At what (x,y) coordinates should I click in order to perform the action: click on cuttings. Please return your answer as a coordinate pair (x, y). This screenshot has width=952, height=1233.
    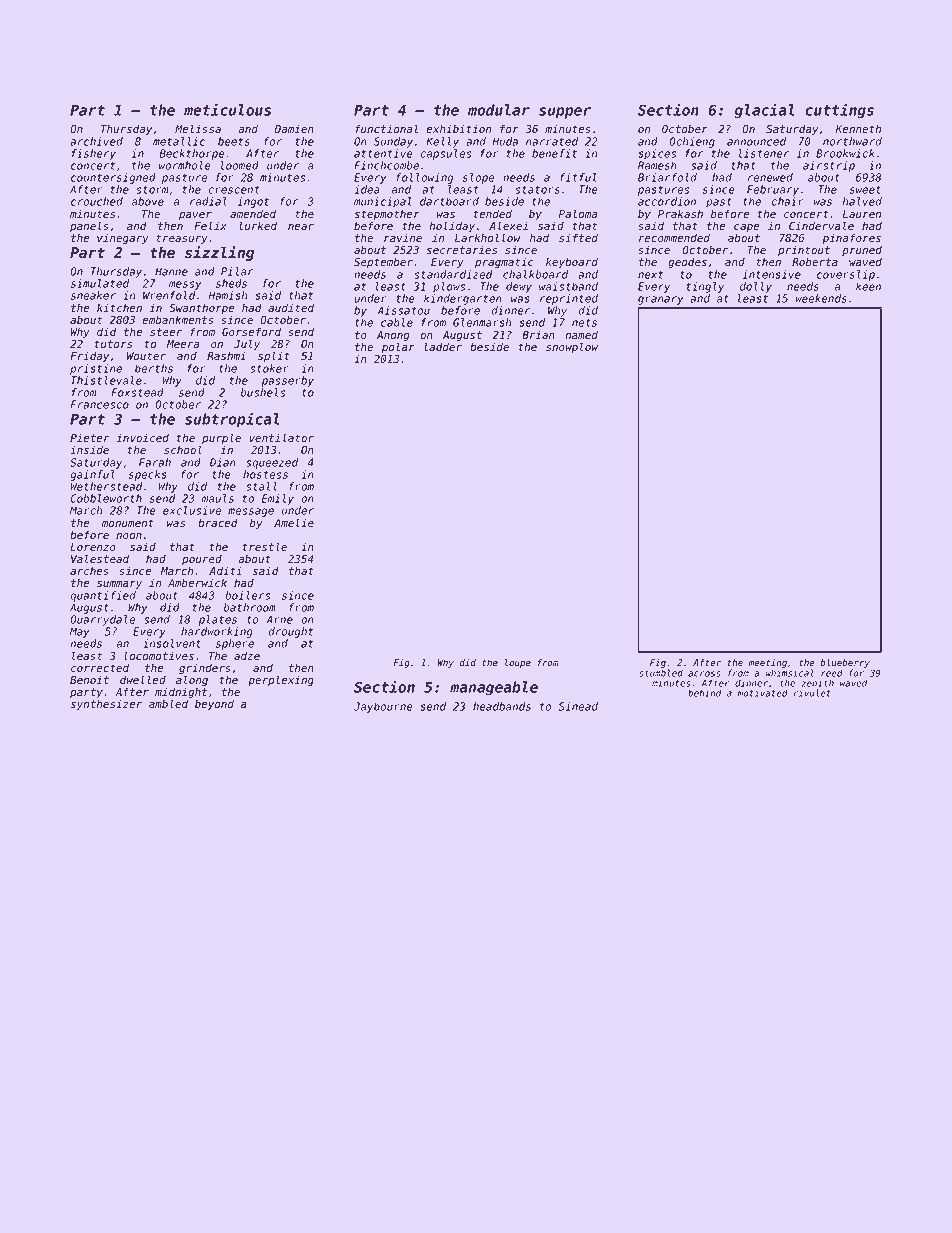
    Looking at the image, I should click on (839, 111).
